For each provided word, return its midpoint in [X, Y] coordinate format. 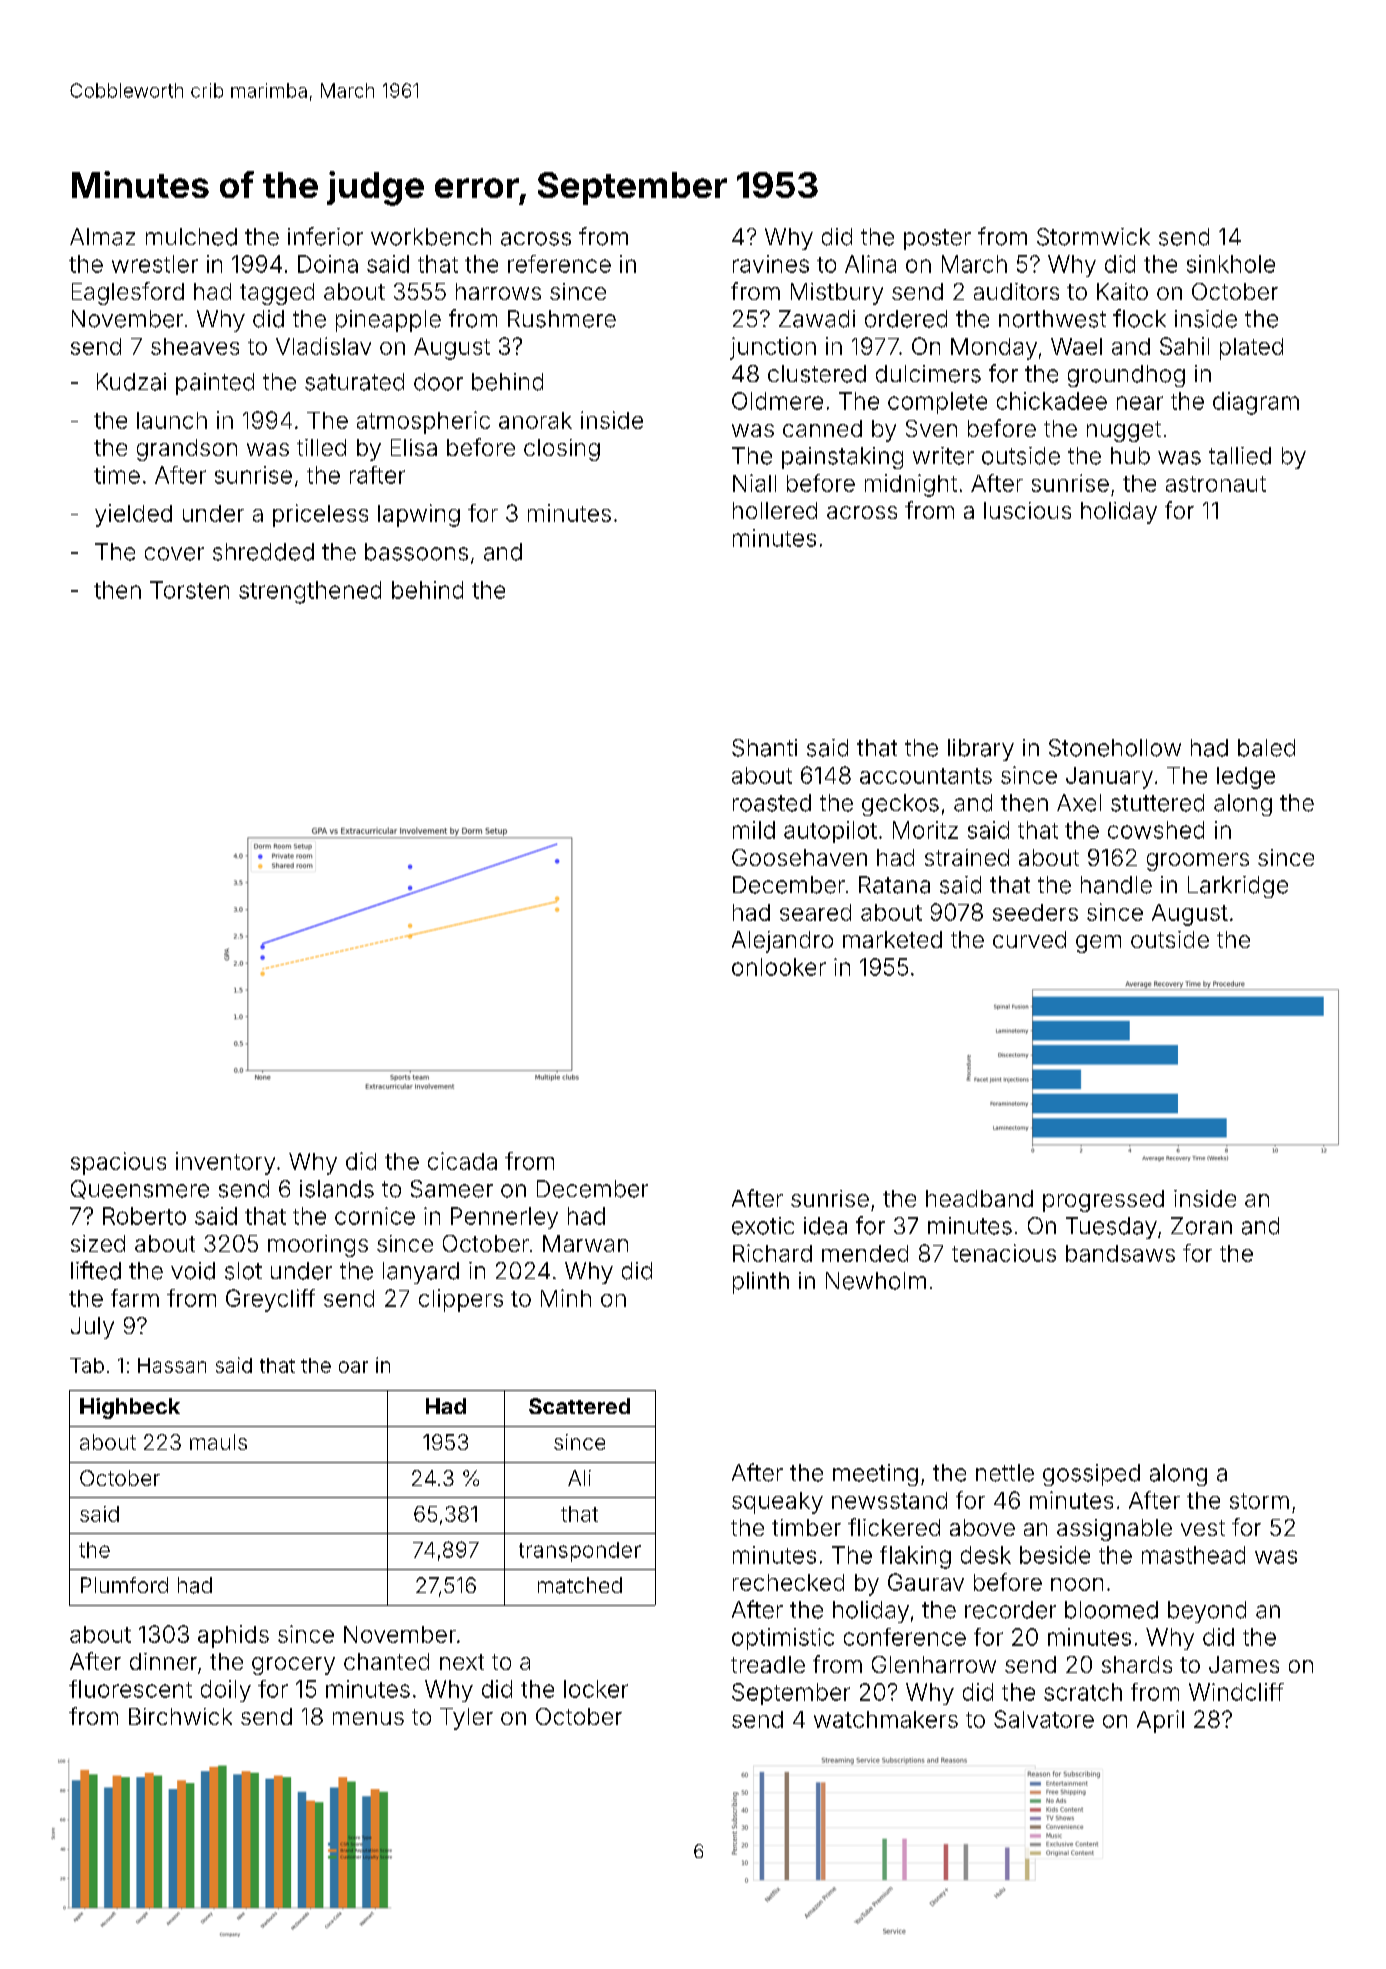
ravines [771, 264]
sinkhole [1231, 264]
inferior [325, 236]
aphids [233, 1636]
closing [562, 450]
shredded [263, 552]
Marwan [585, 1243]
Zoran [1201, 1226]
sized [98, 1243]
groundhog [1126, 376]
